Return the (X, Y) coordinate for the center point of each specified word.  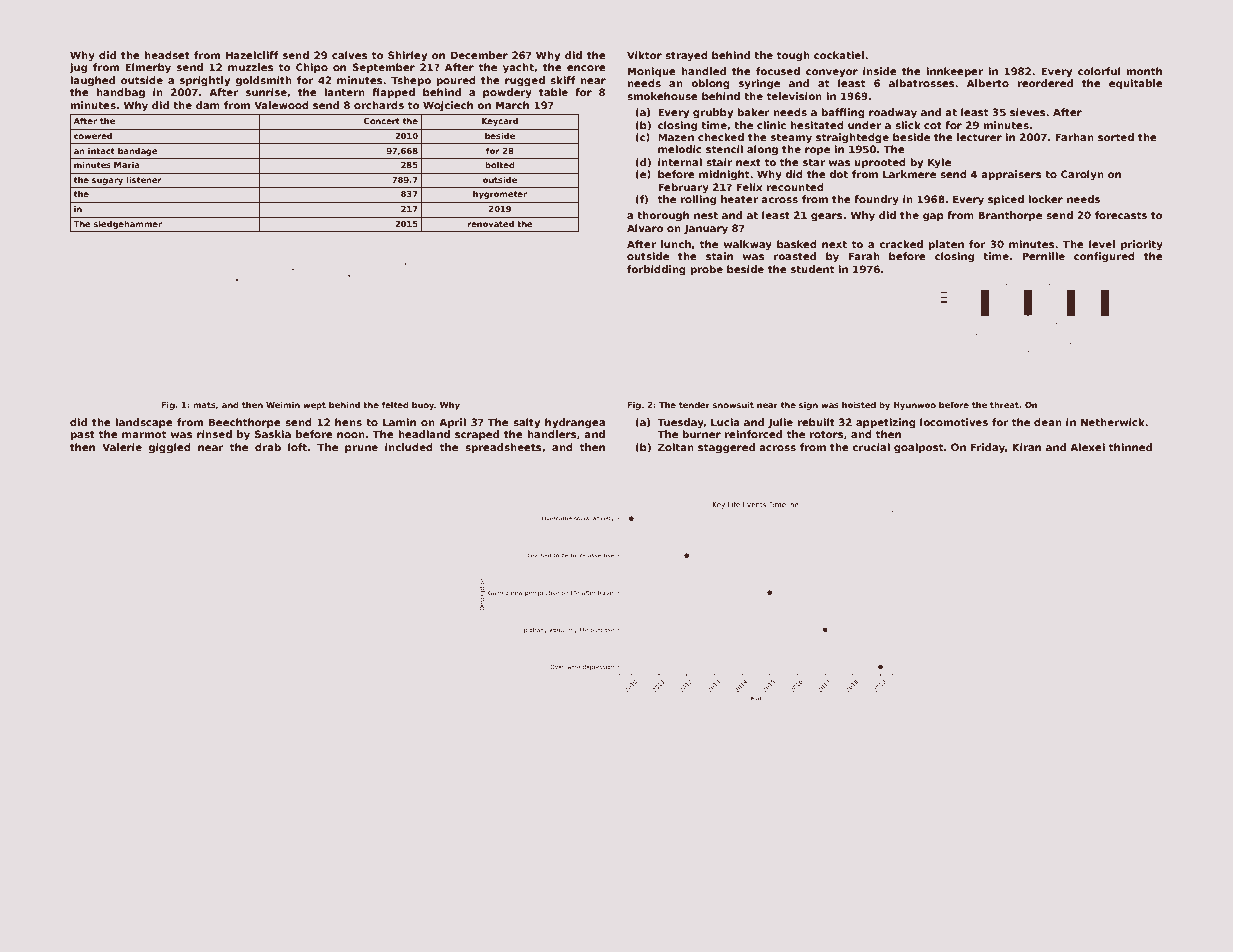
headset (167, 55)
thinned (1130, 447)
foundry (876, 200)
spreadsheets (503, 448)
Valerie (122, 447)
